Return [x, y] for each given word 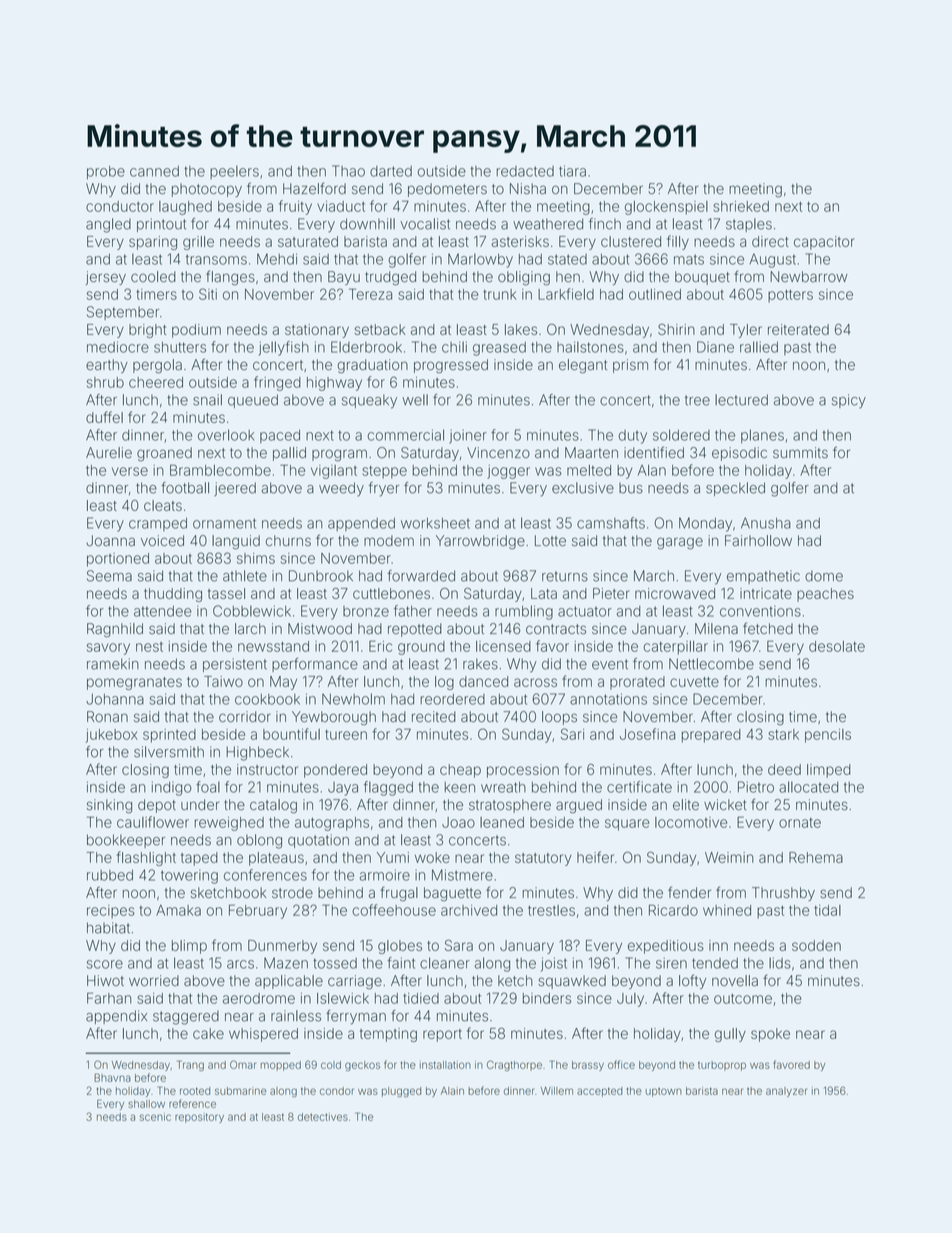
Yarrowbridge [480, 542]
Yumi [393, 857]
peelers [234, 172]
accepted [600, 1092]
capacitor [824, 243]
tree [697, 400]
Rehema [816, 857]
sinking [109, 806]
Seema [109, 576]
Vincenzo [498, 452]
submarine [240, 1091]
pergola [157, 366]
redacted [525, 171]
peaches [825, 595]
